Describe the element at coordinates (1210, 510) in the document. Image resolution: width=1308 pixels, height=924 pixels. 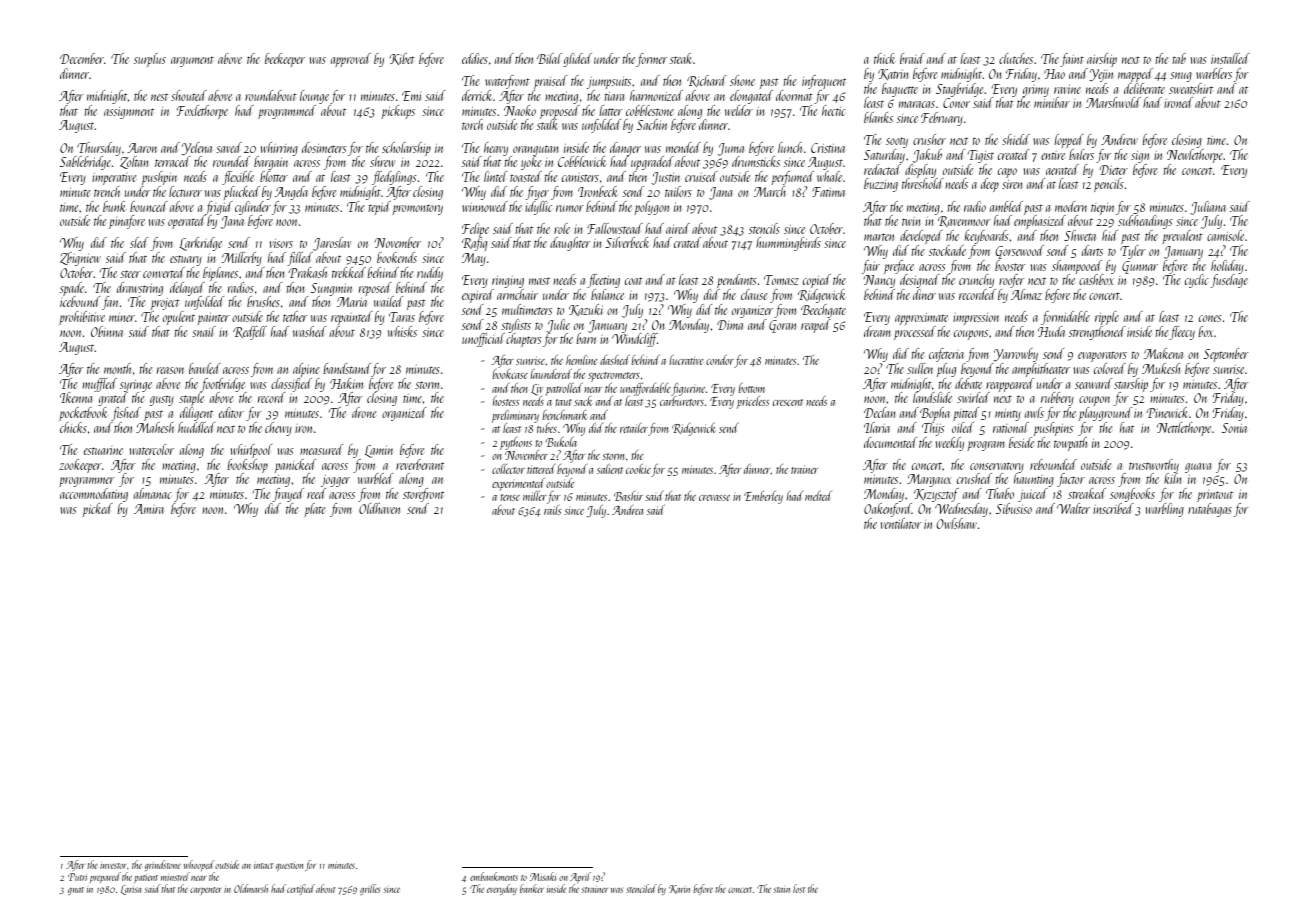
I see `rutabagas` at that location.
